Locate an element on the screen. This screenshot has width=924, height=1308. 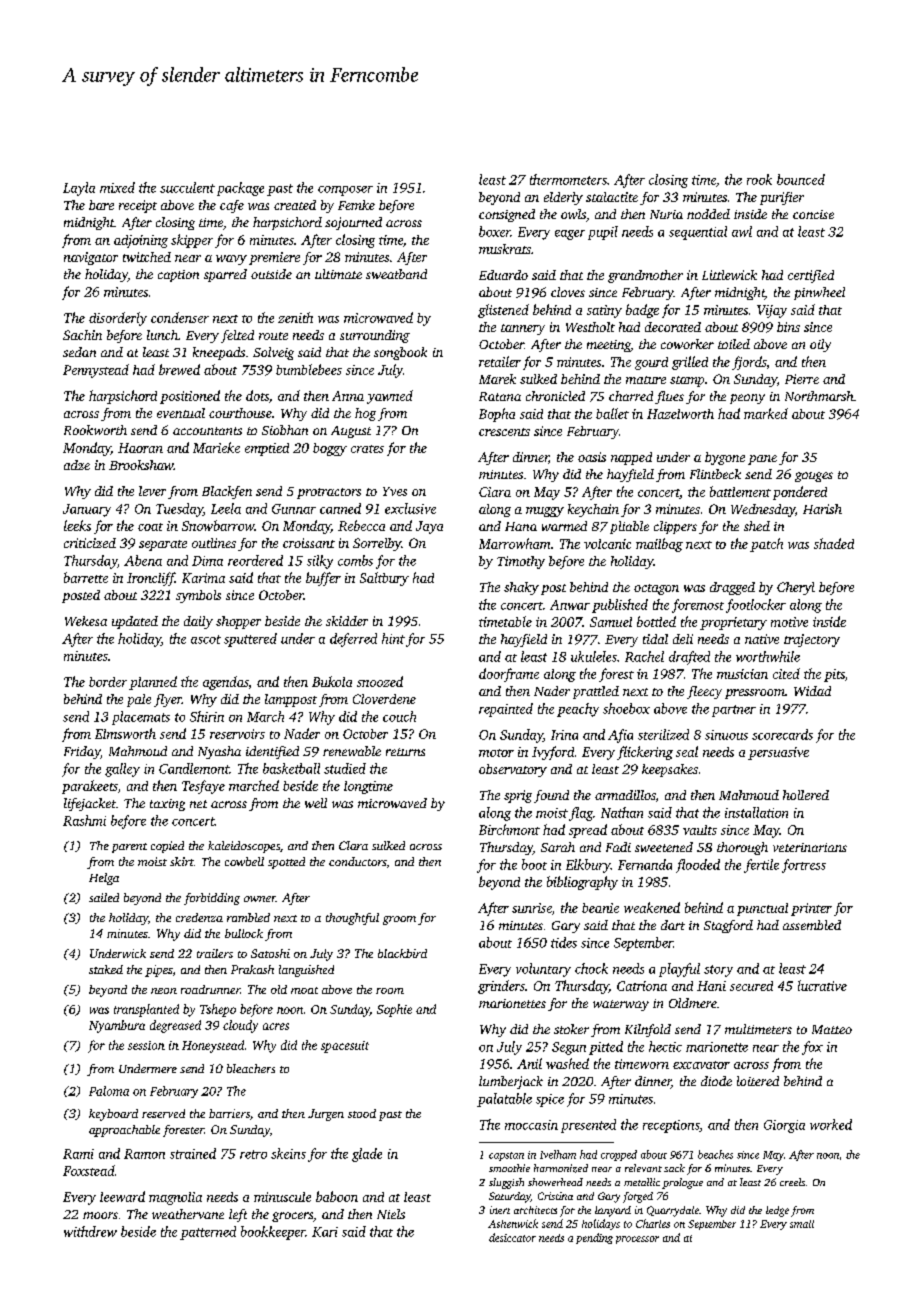
processor is located at coordinates (637, 1240).
